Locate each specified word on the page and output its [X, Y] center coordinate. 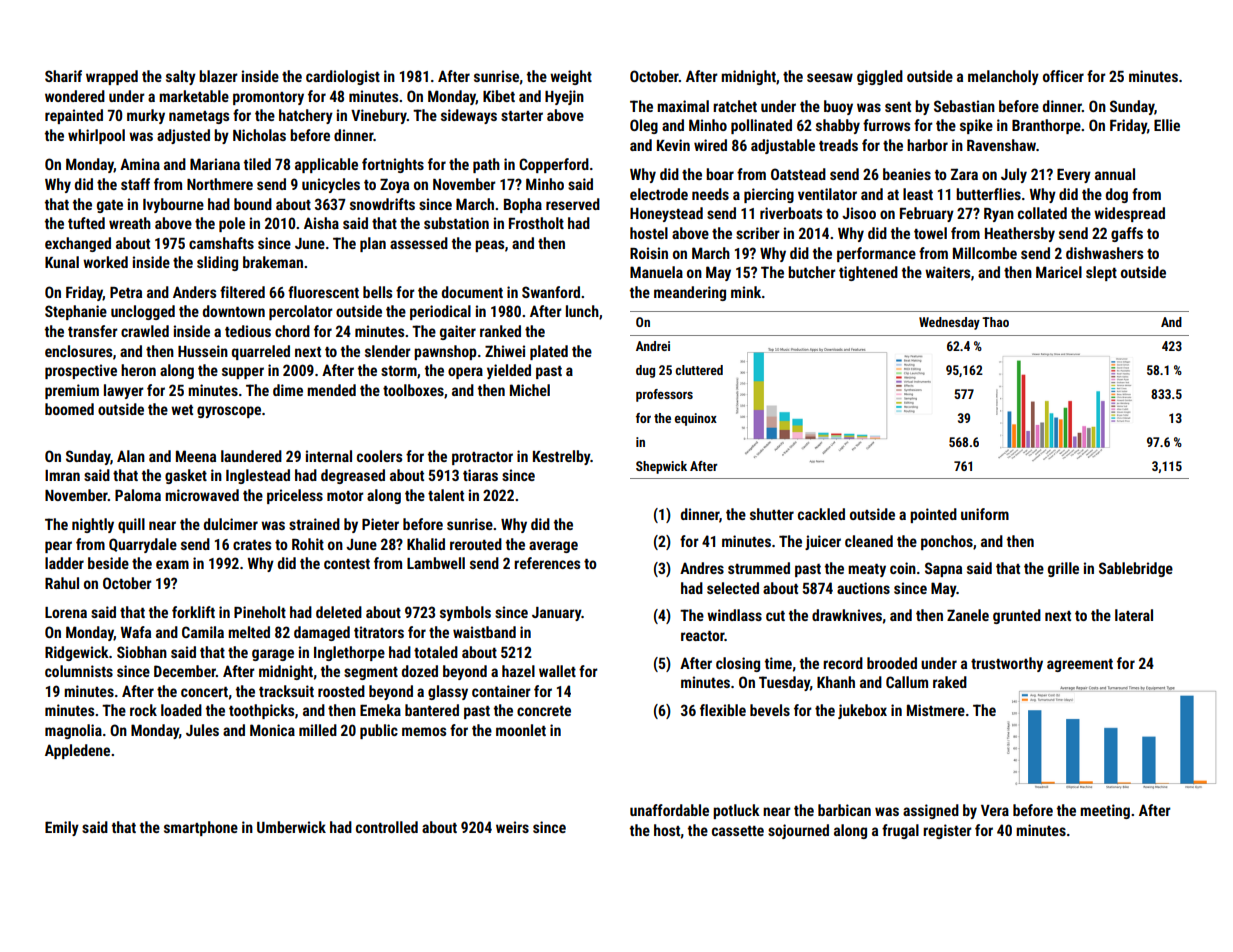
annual [1115, 174]
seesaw [830, 77]
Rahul [62, 583]
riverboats [791, 213]
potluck [736, 811]
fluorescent [323, 292]
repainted [74, 116]
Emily [62, 828]
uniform [985, 514]
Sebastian [964, 106]
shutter [772, 514]
